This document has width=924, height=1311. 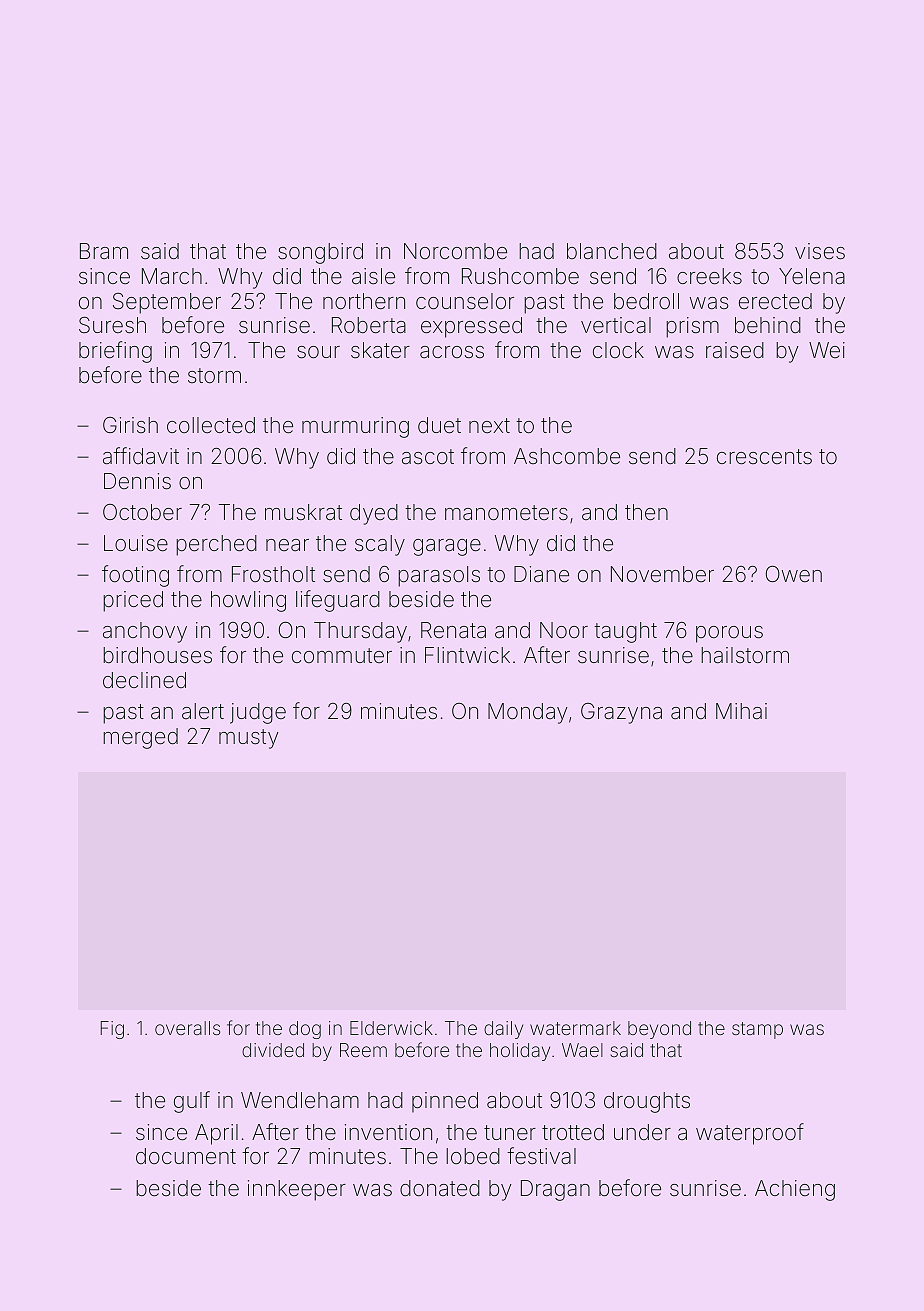 I want to click on Monday, so click(x=528, y=713).
